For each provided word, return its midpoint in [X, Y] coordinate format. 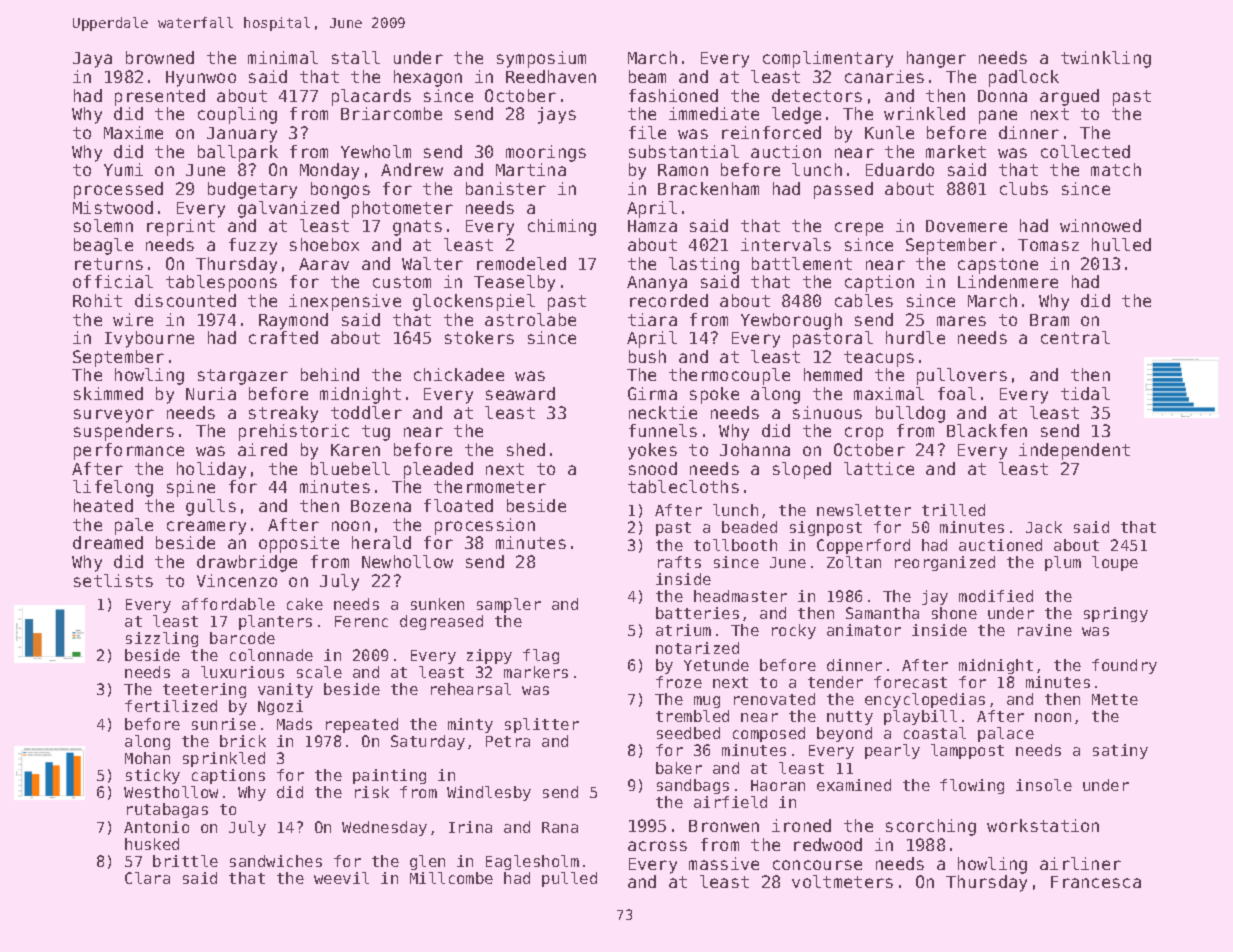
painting [389, 776]
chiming [562, 227]
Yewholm [376, 151]
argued [1069, 97]
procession [485, 526]
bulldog [910, 414]
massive [724, 863]
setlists [113, 580]
